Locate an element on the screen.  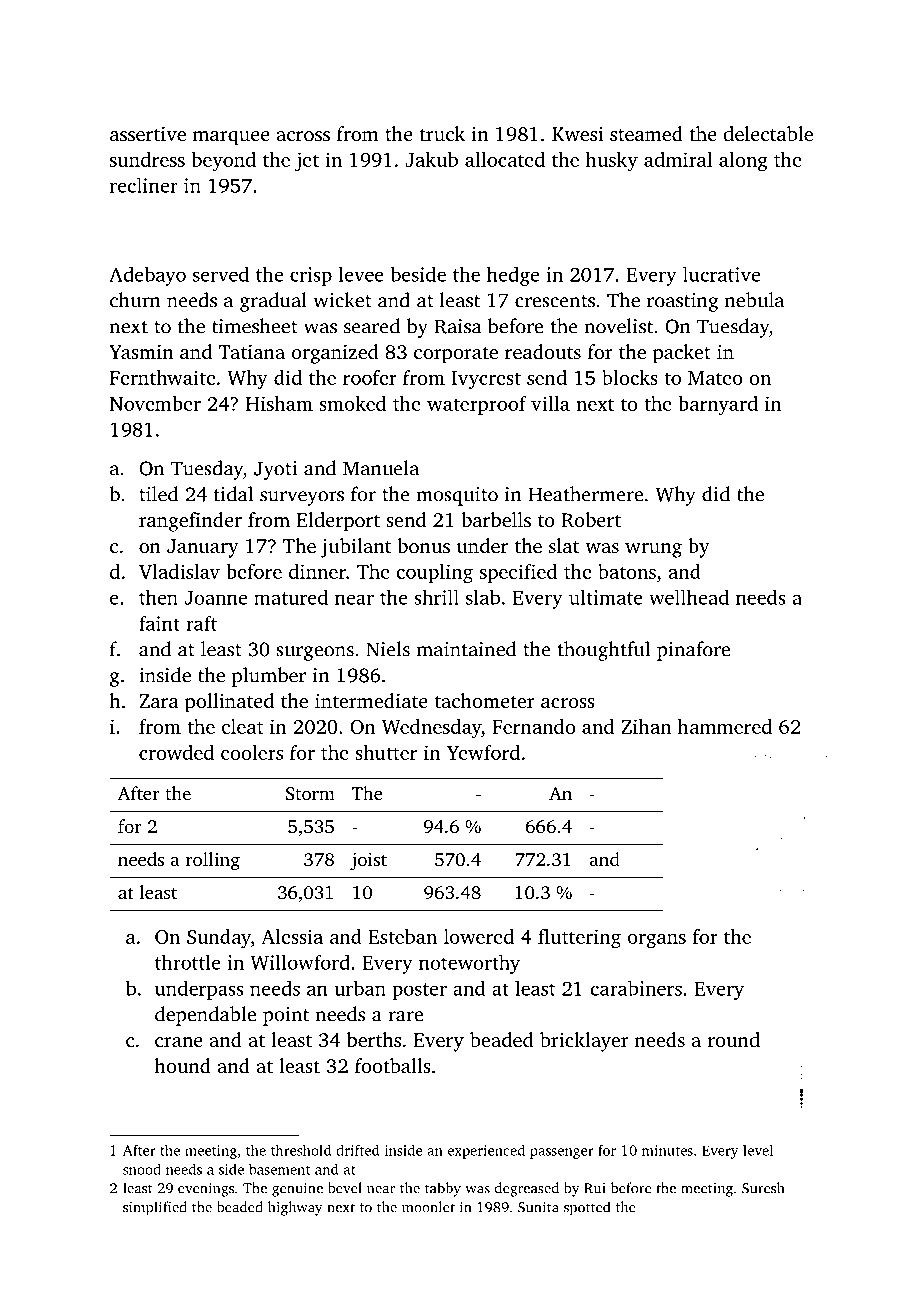
Zihan is located at coordinates (646, 726).
